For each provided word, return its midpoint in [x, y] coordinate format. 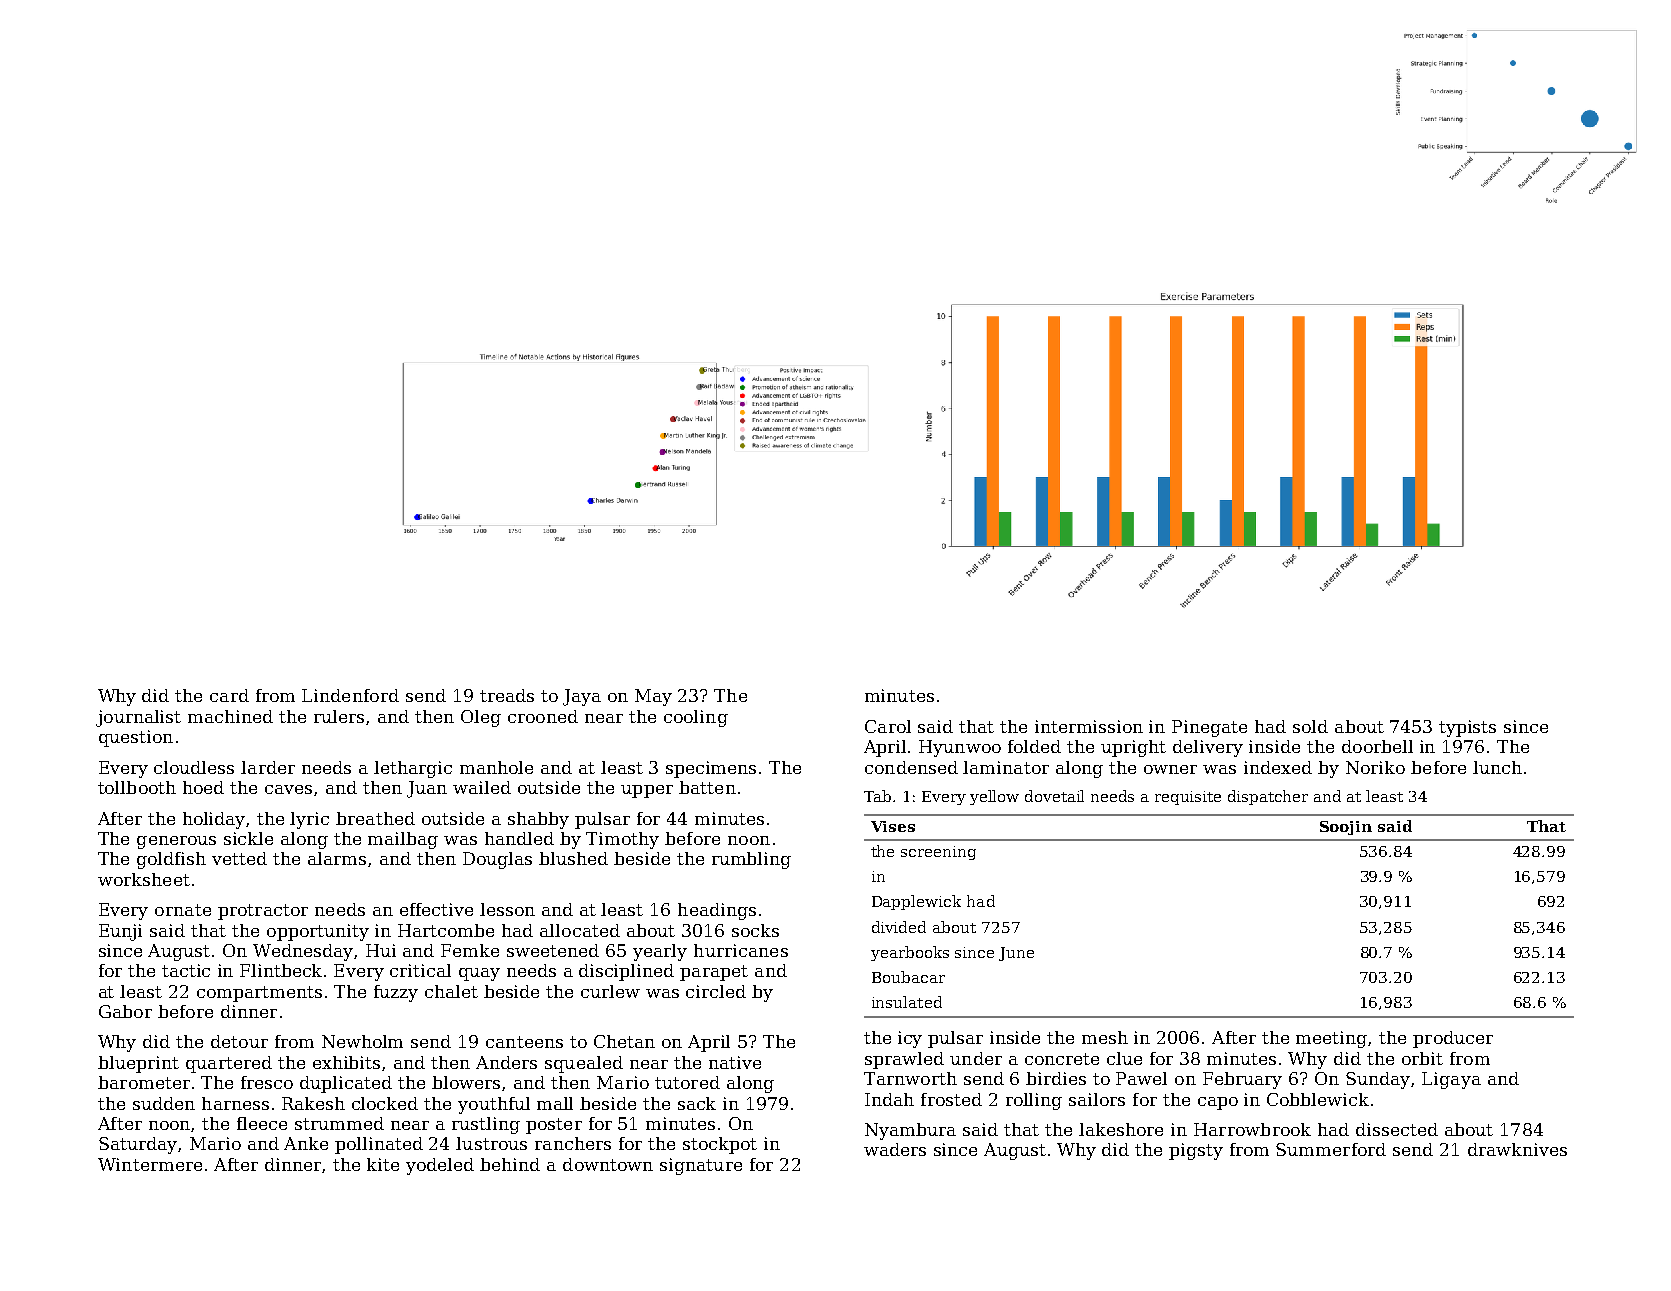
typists [1467, 728]
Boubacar [908, 977]
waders [895, 1149]
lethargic [413, 769]
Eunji [120, 932]
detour [239, 1041]
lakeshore [1121, 1129]
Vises [893, 826]
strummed [339, 1123]
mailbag [403, 840]
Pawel [1141, 1078]
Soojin [1346, 828]
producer [1453, 1039]
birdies [1056, 1078]
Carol [888, 726]
